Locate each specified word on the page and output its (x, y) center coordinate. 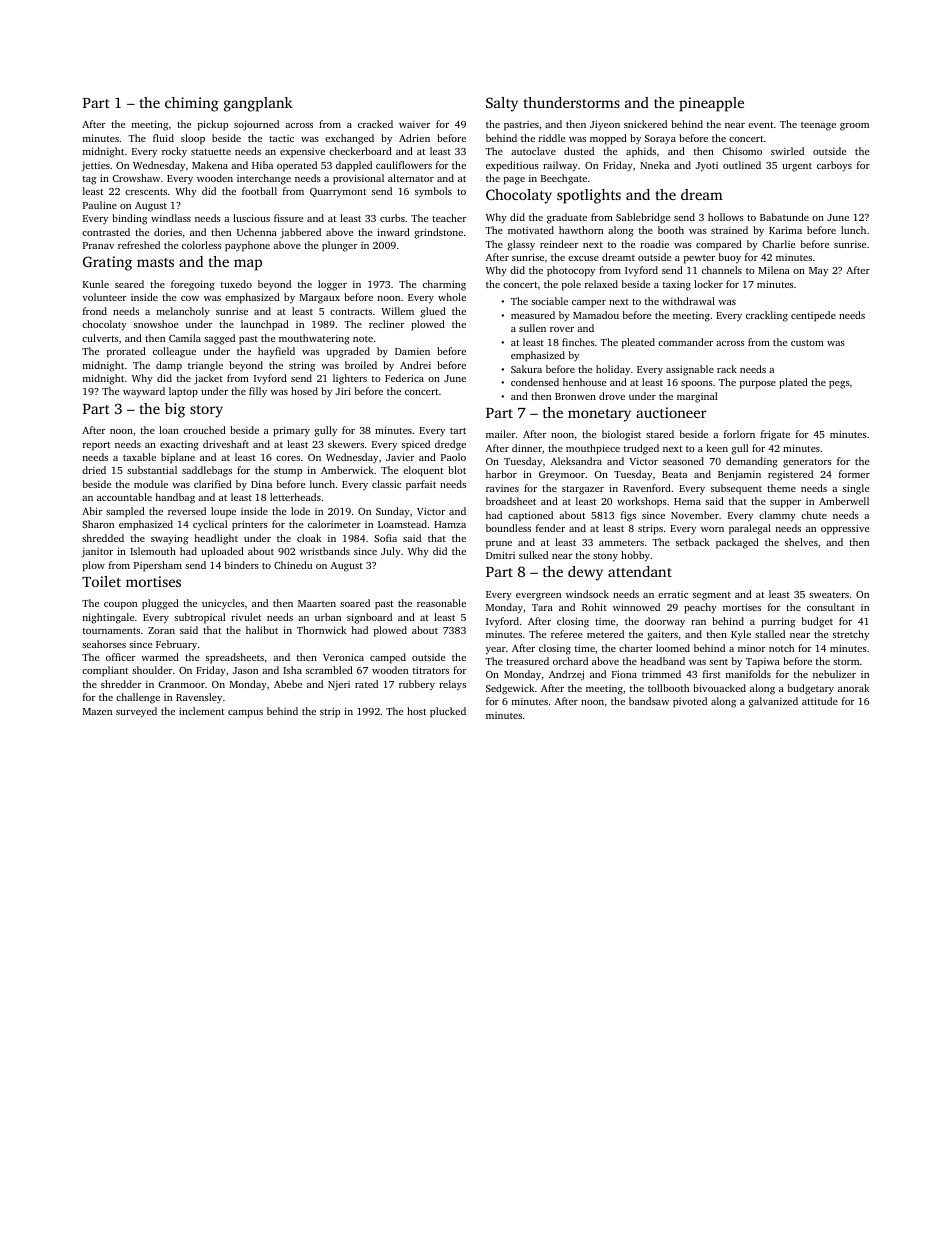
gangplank (258, 104)
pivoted (690, 702)
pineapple (711, 104)
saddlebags (207, 471)
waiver (415, 124)
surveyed (136, 712)
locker (708, 284)
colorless (202, 245)
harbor (501, 474)
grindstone (438, 233)
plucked (448, 712)
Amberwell (844, 501)
